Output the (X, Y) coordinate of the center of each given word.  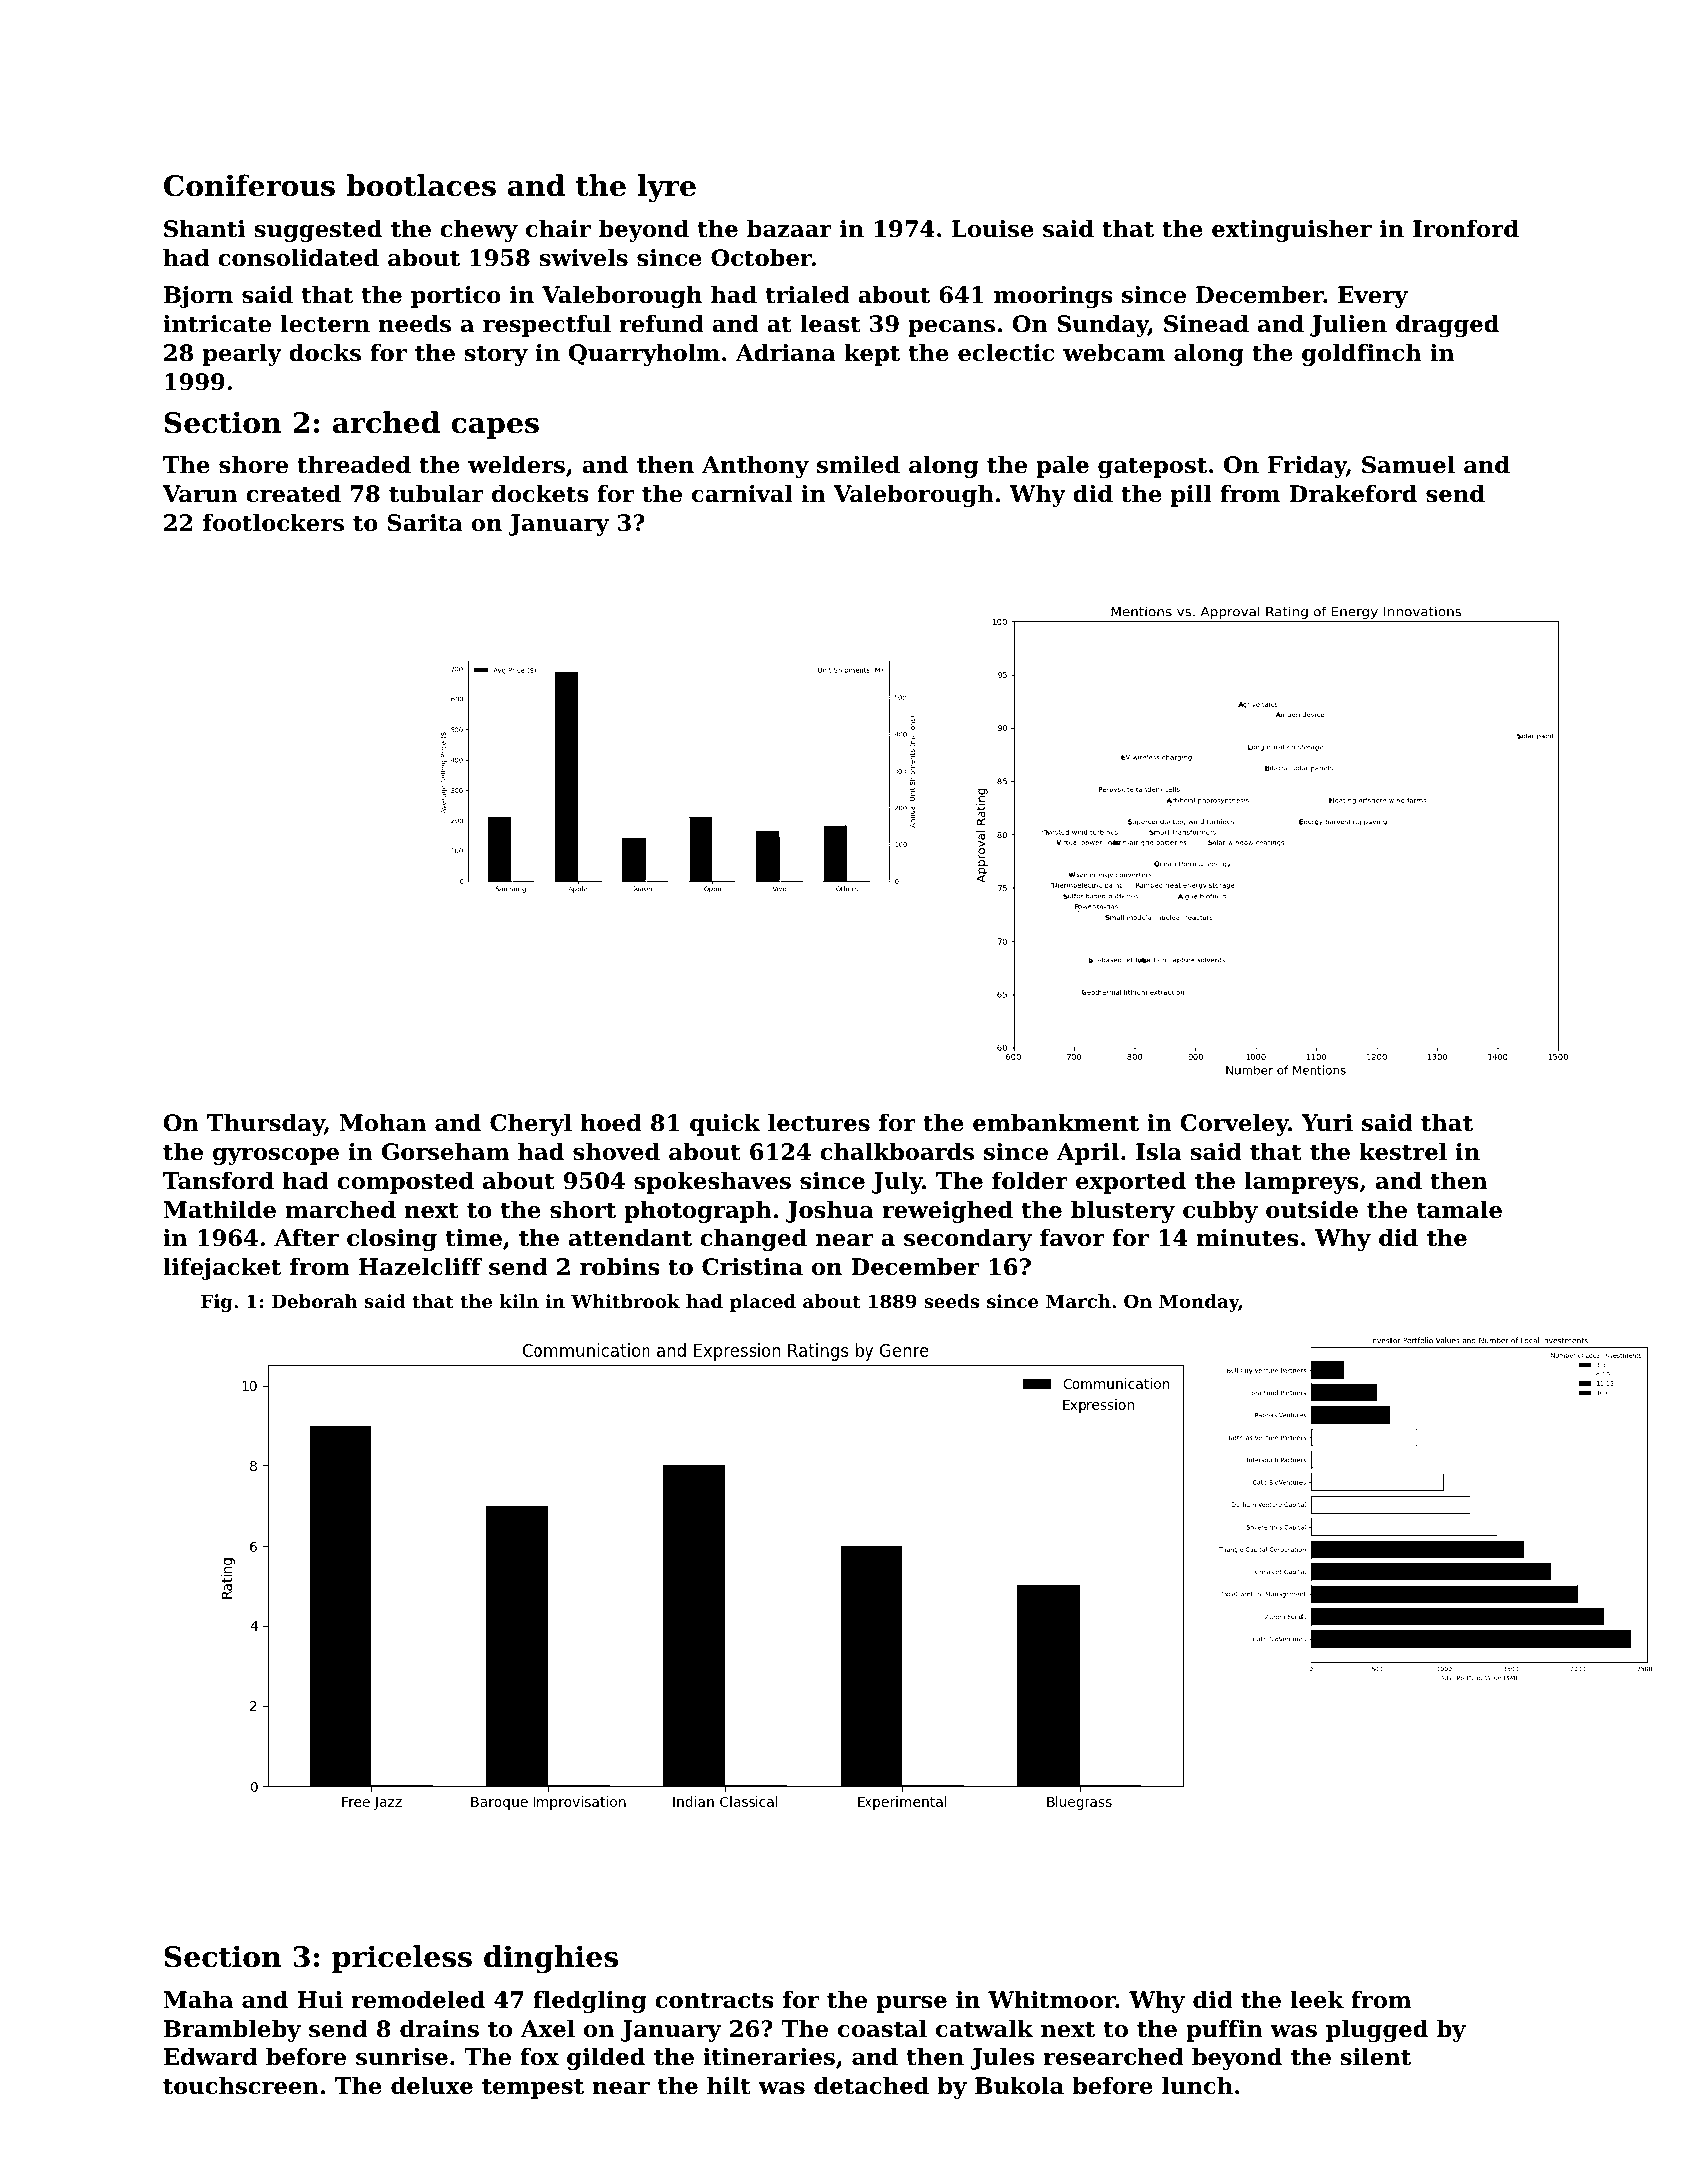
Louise (993, 229)
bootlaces (421, 185)
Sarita (425, 523)
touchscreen (241, 2086)
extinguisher (1292, 231)
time (474, 1238)
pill (1191, 496)
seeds (951, 1301)
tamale (1459, 1210)
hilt (729, 2086)
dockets (540, 494)
